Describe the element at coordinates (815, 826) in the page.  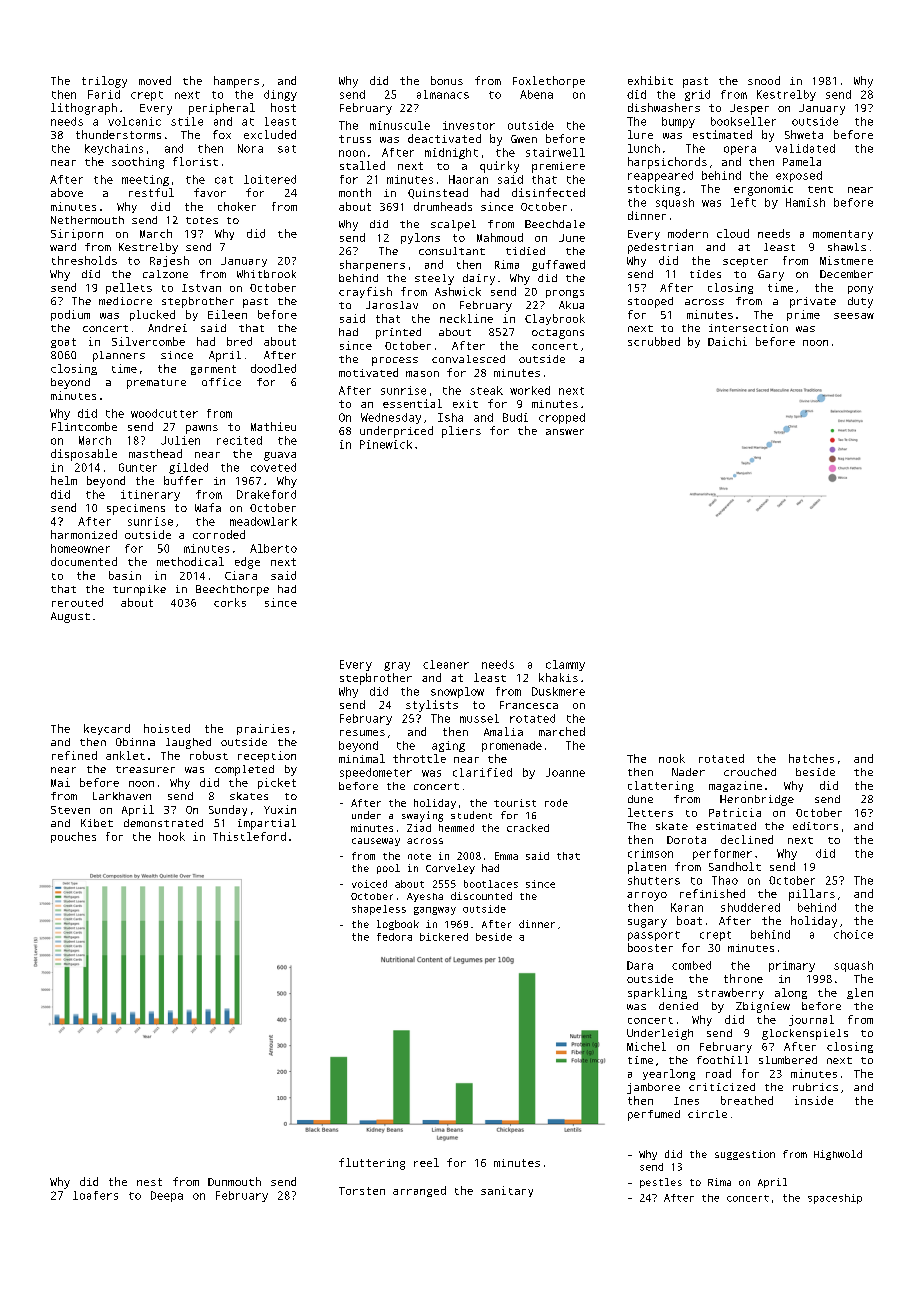
I see `editors` at that location.
